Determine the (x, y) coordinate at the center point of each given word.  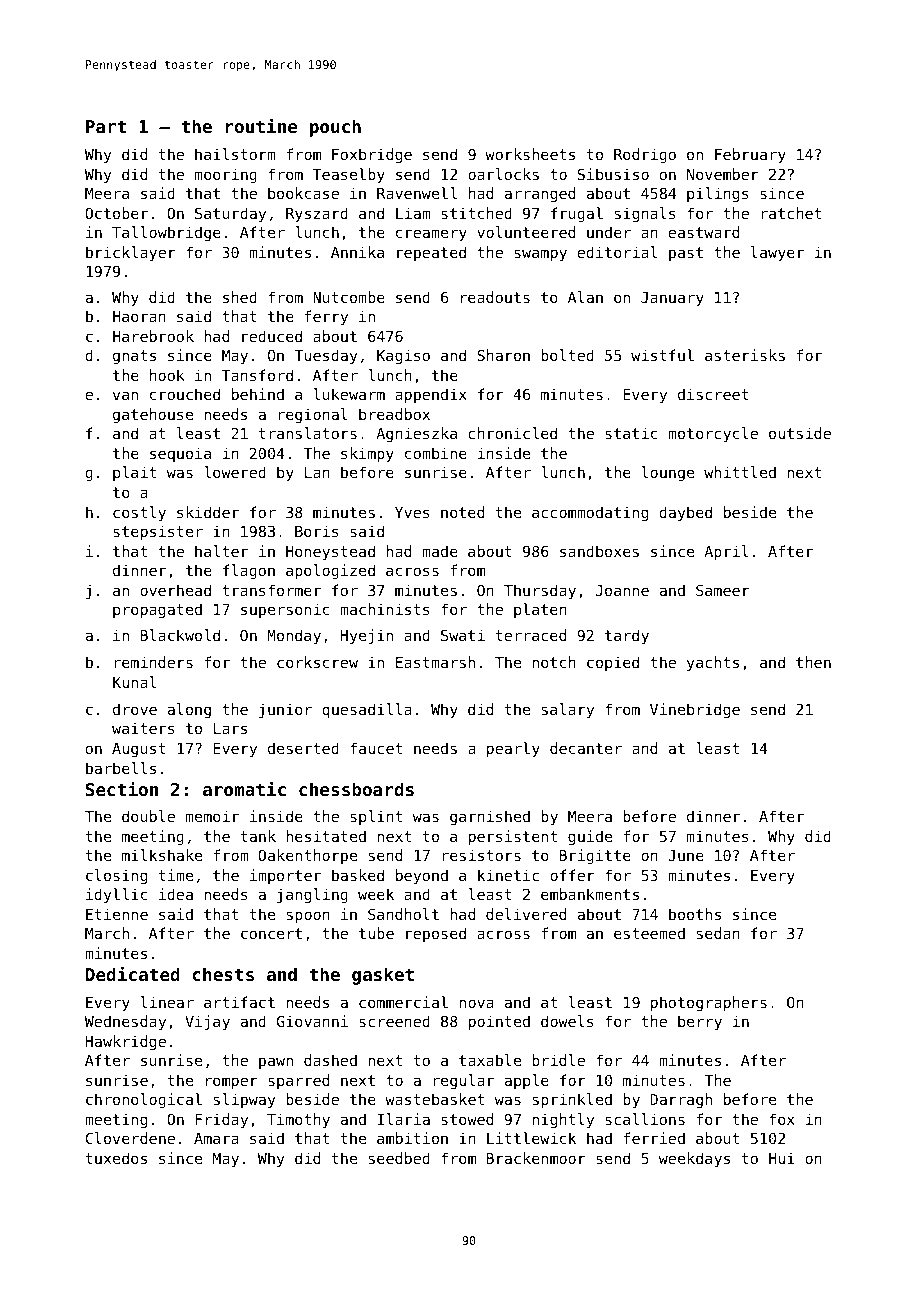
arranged (540, 194)
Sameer (723, 590)
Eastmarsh (435, 662)
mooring (226, 175)
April (726, 552)
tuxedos (116, 1158)
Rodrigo (645, 155)
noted (462, 512)
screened (394, 1021)
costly (139, 513)
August (139, 750)
